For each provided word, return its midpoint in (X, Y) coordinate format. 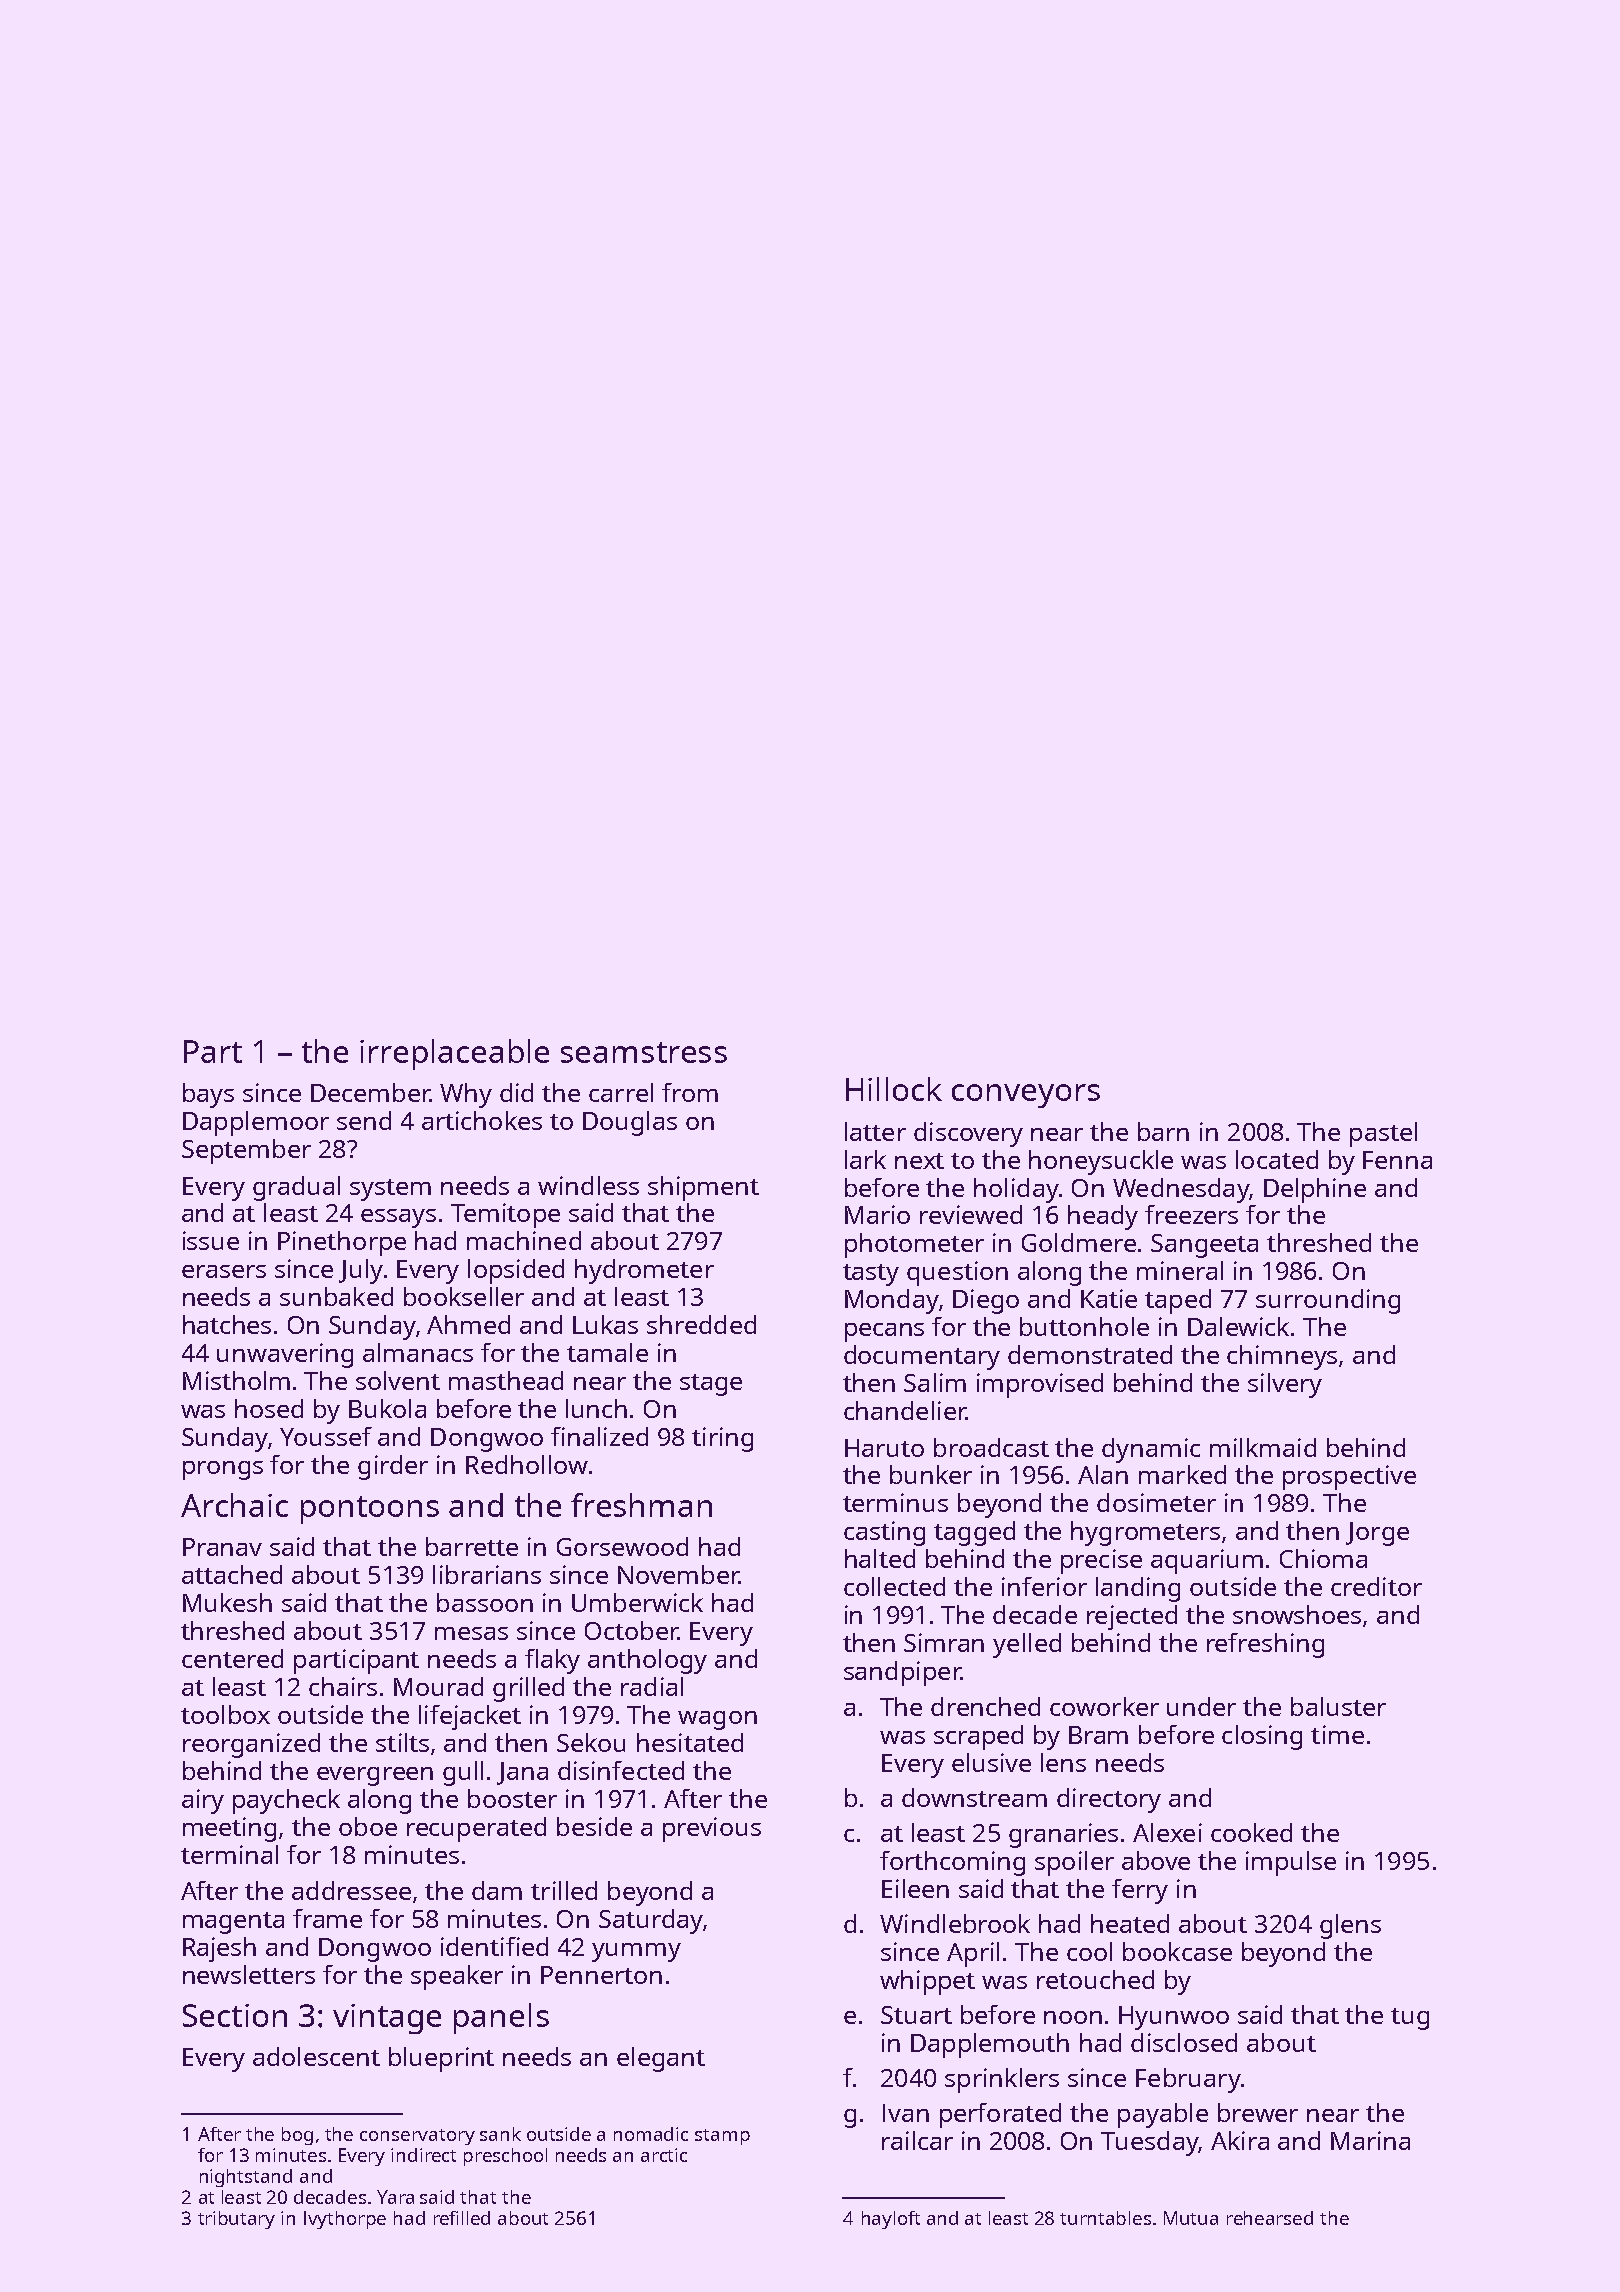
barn (1163, 1131)
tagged (974, 1533)
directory (1109, 1800)
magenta (233, 1923)
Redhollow (527, 1464)
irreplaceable (454, 1054)
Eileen (915, 1888)
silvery (1285, 1385)
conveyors (1026, 1096)
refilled (462, 2218)
